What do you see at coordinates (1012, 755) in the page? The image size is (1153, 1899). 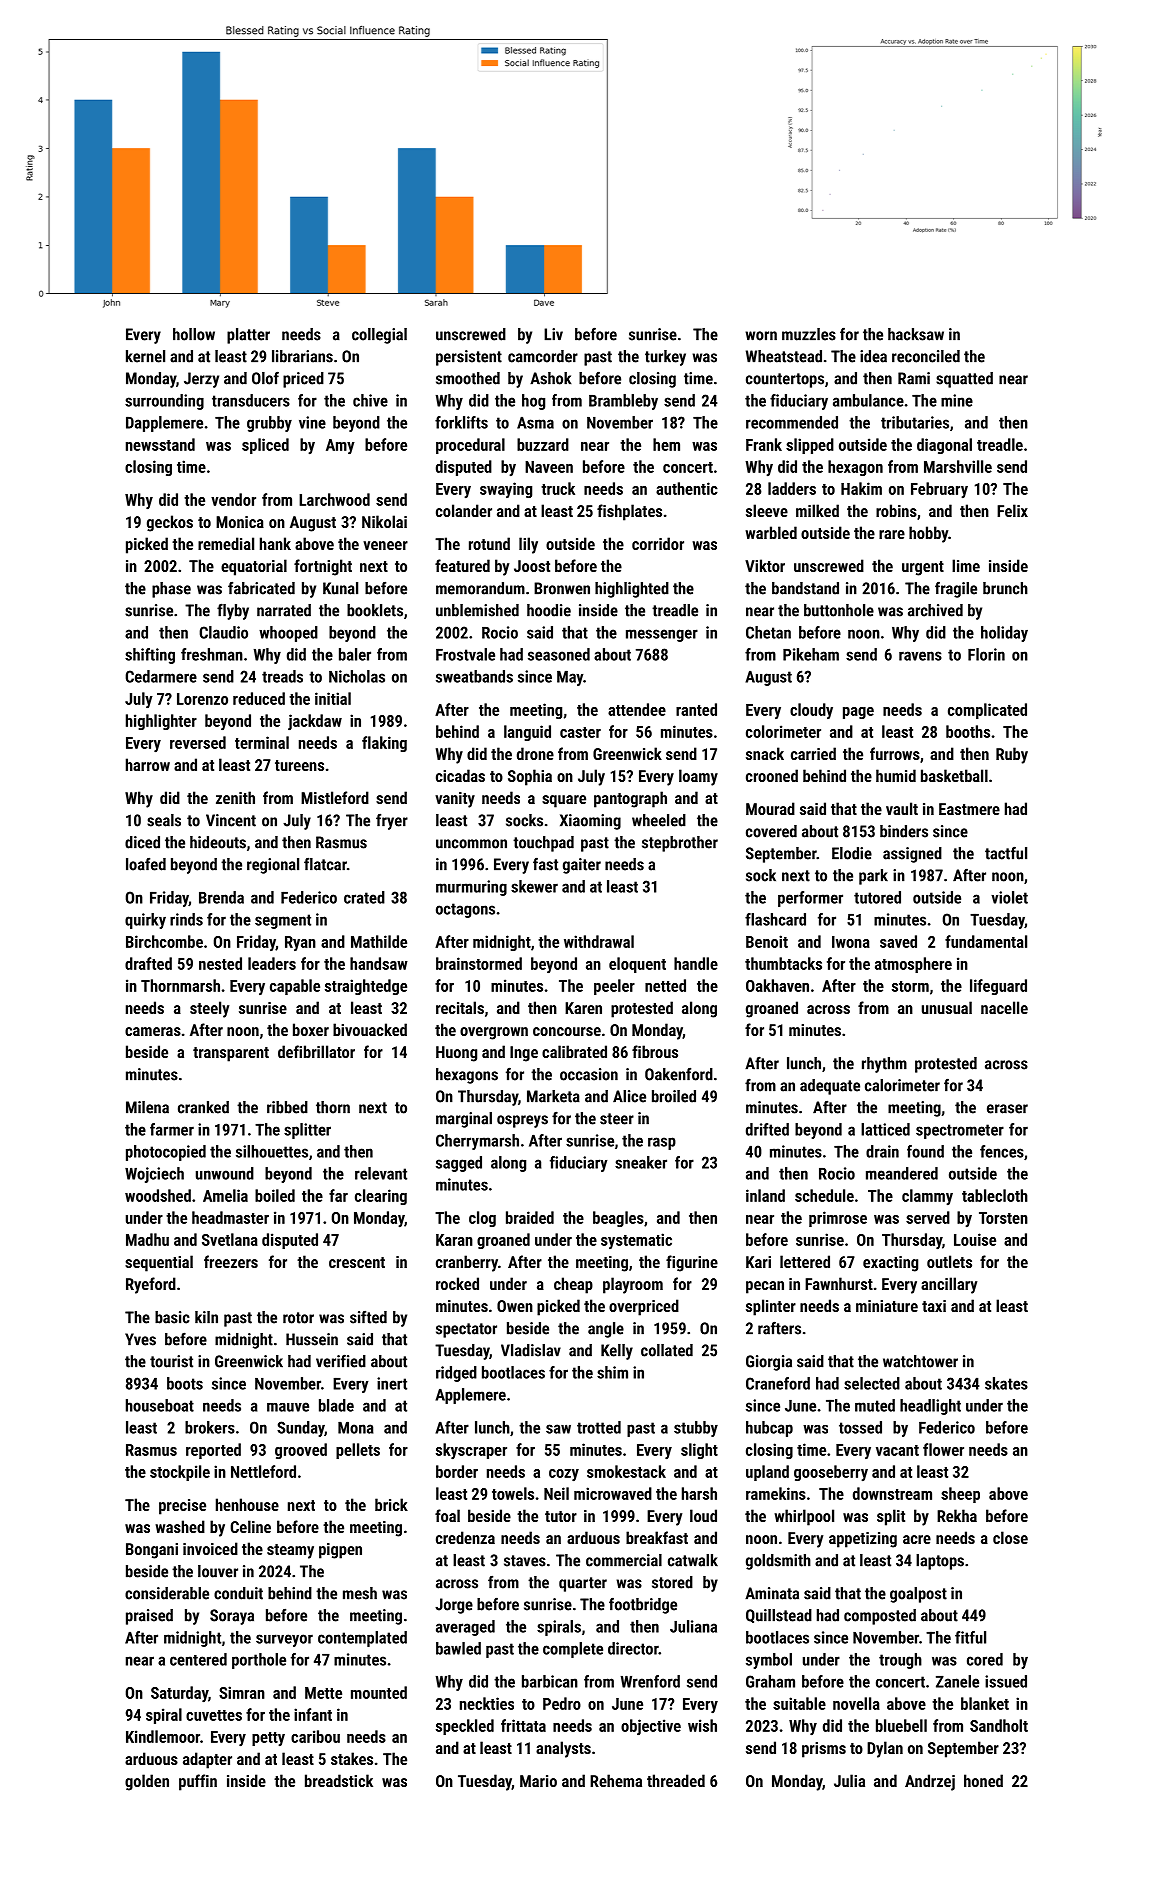 I see `Ruby` at bounding box center [1012, 755].
